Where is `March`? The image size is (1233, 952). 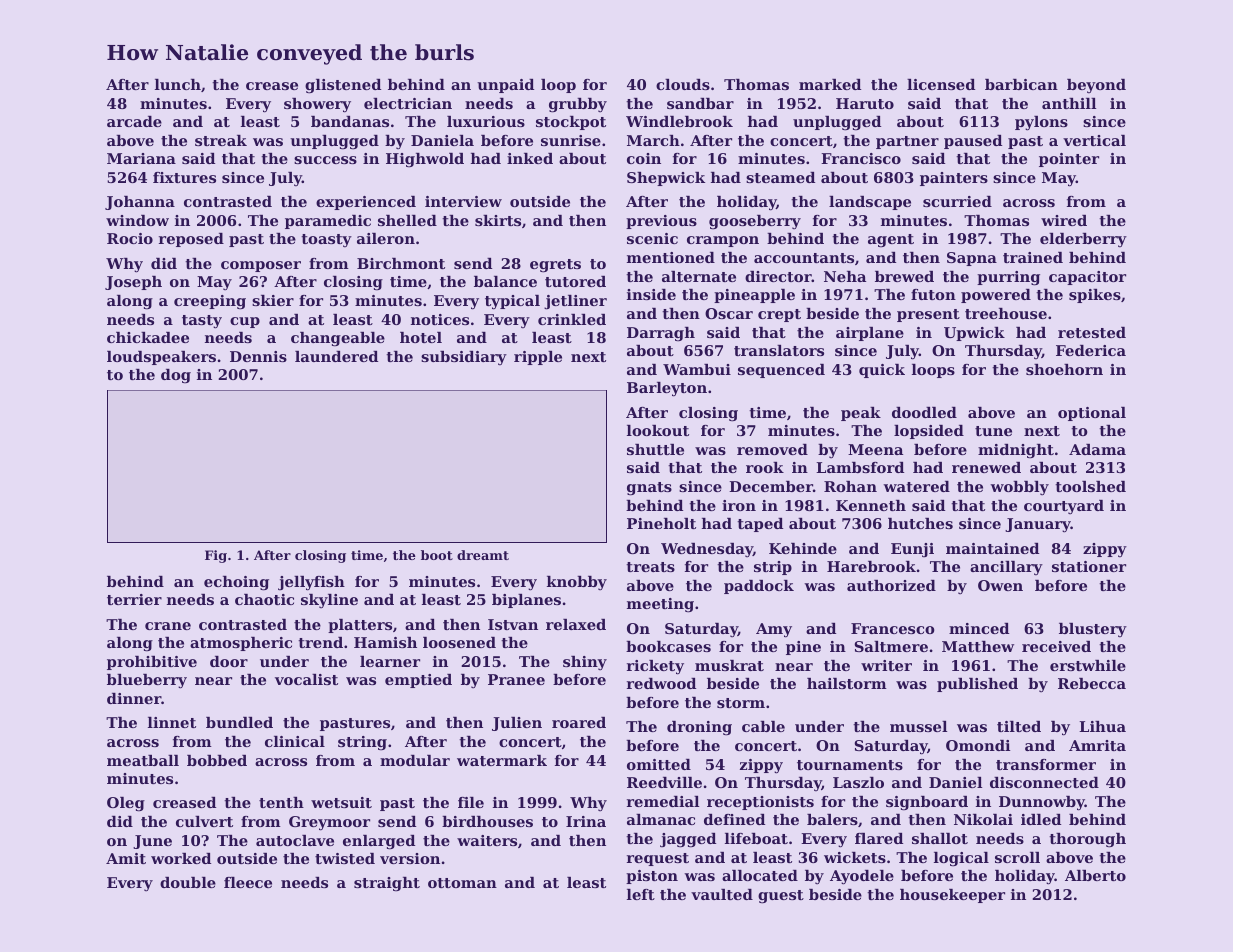 March is located at coordinates (653, 140).
